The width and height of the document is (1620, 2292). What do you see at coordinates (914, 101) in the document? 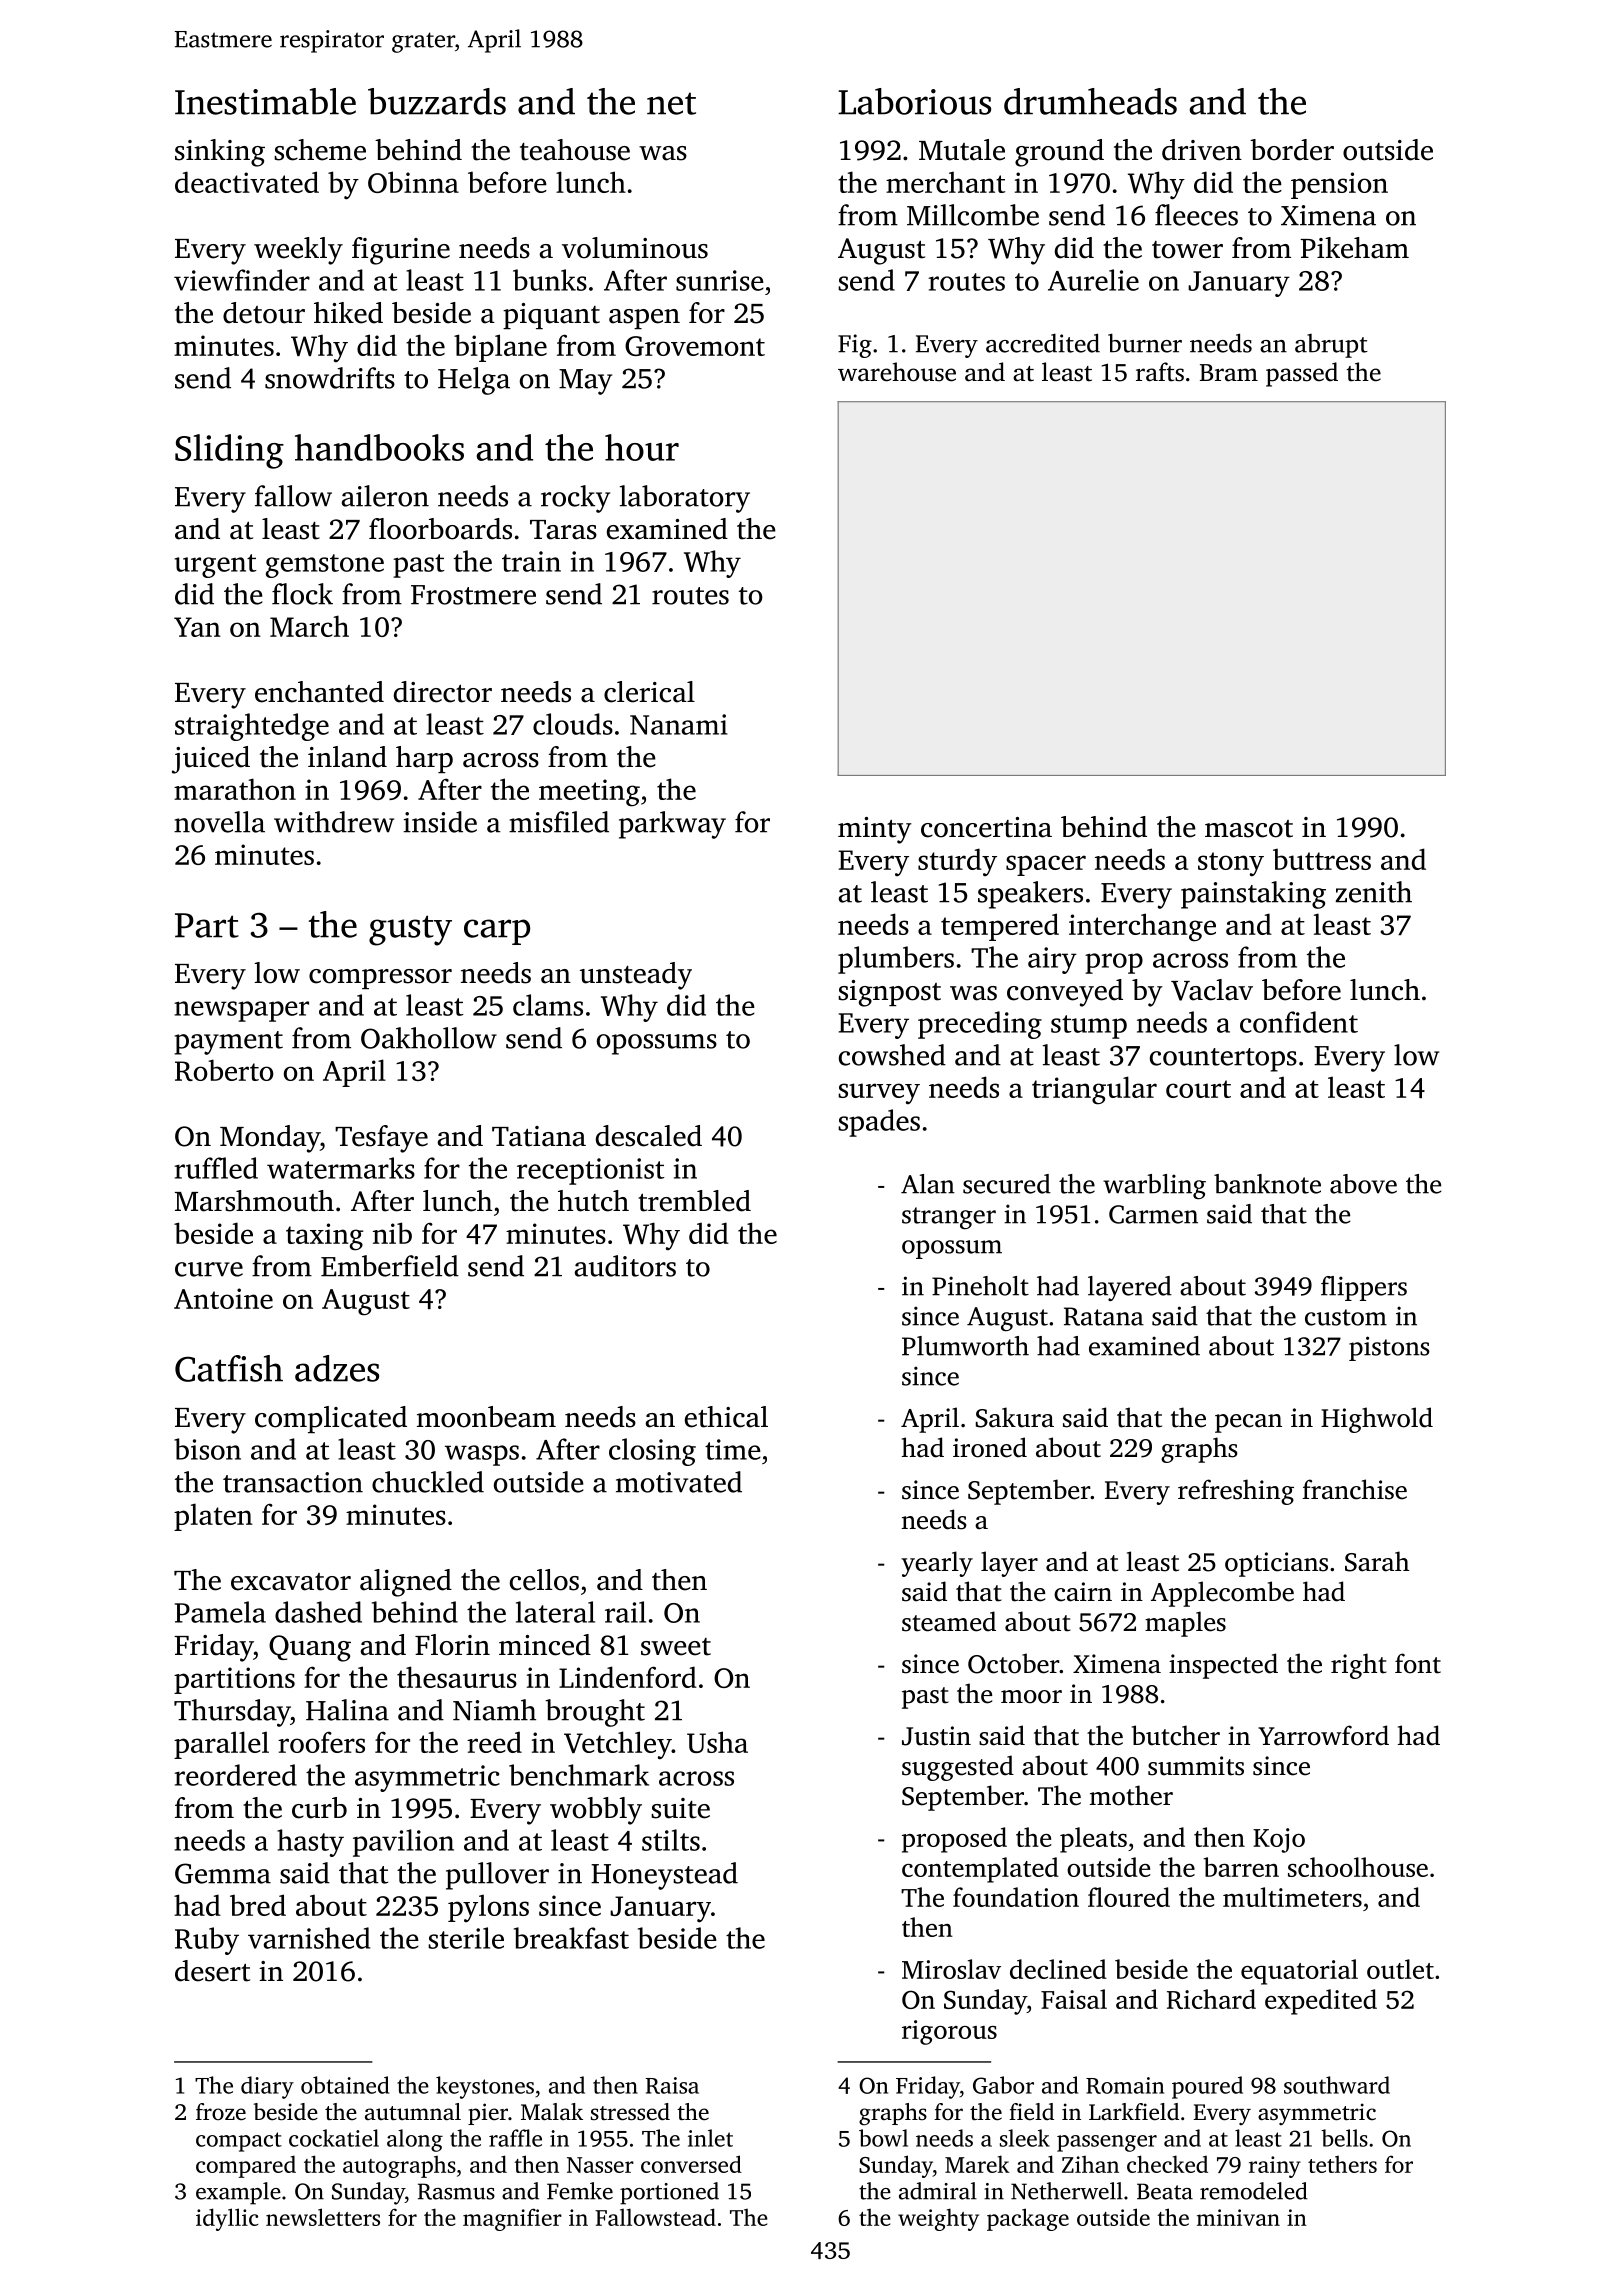
I see `Laborious` at bounding box center [914, 101].
